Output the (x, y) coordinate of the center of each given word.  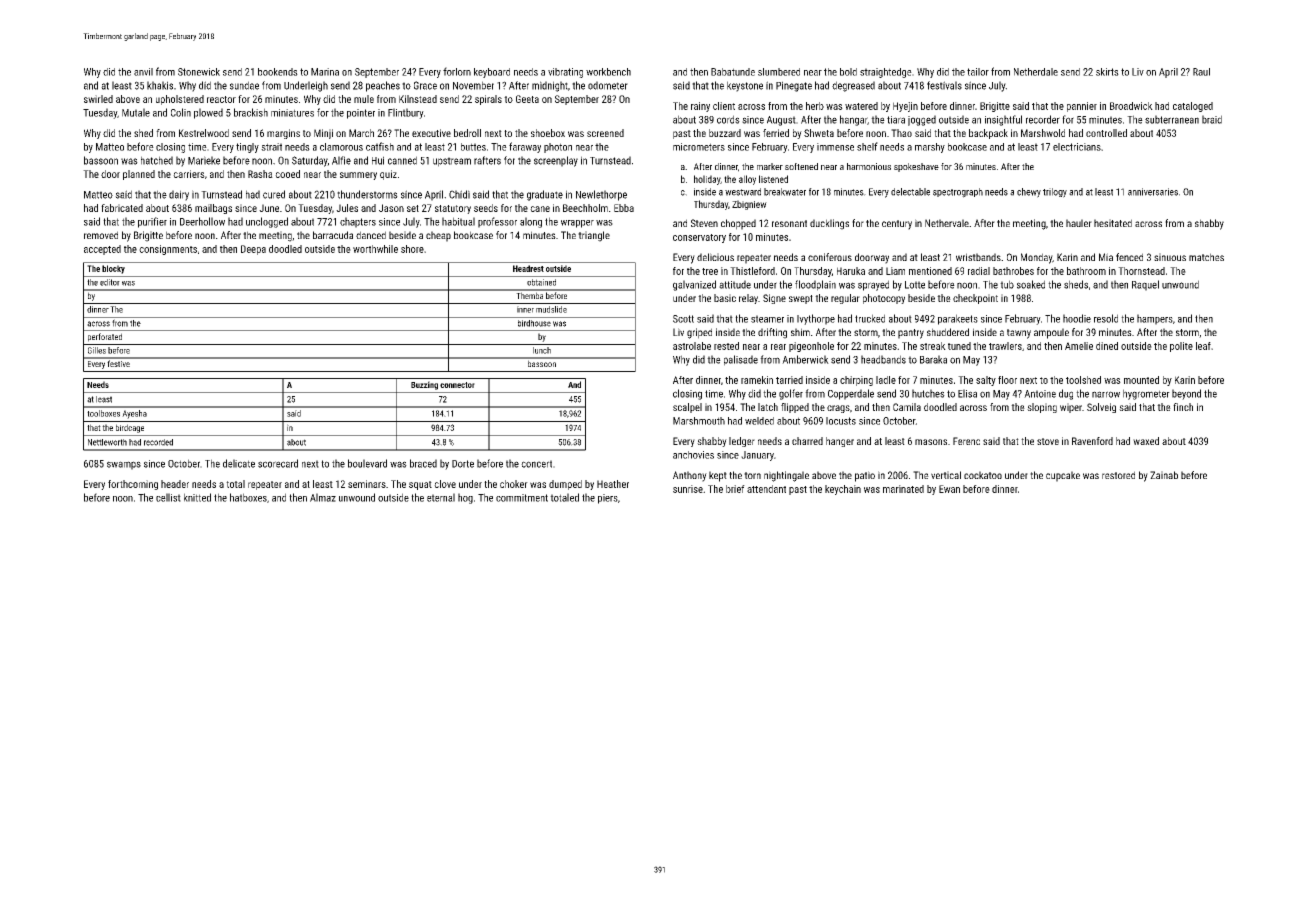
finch (1183, 407)
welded (759, 421)
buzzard (725, 133)
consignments (168, 250)
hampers (1155, 319)
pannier (1082, 107)
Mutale (136, 112)
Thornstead (1141, 271)
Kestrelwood (204, 133)
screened (605, 133)
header (175, 484)
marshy (930, 148)
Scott (683, 319)
